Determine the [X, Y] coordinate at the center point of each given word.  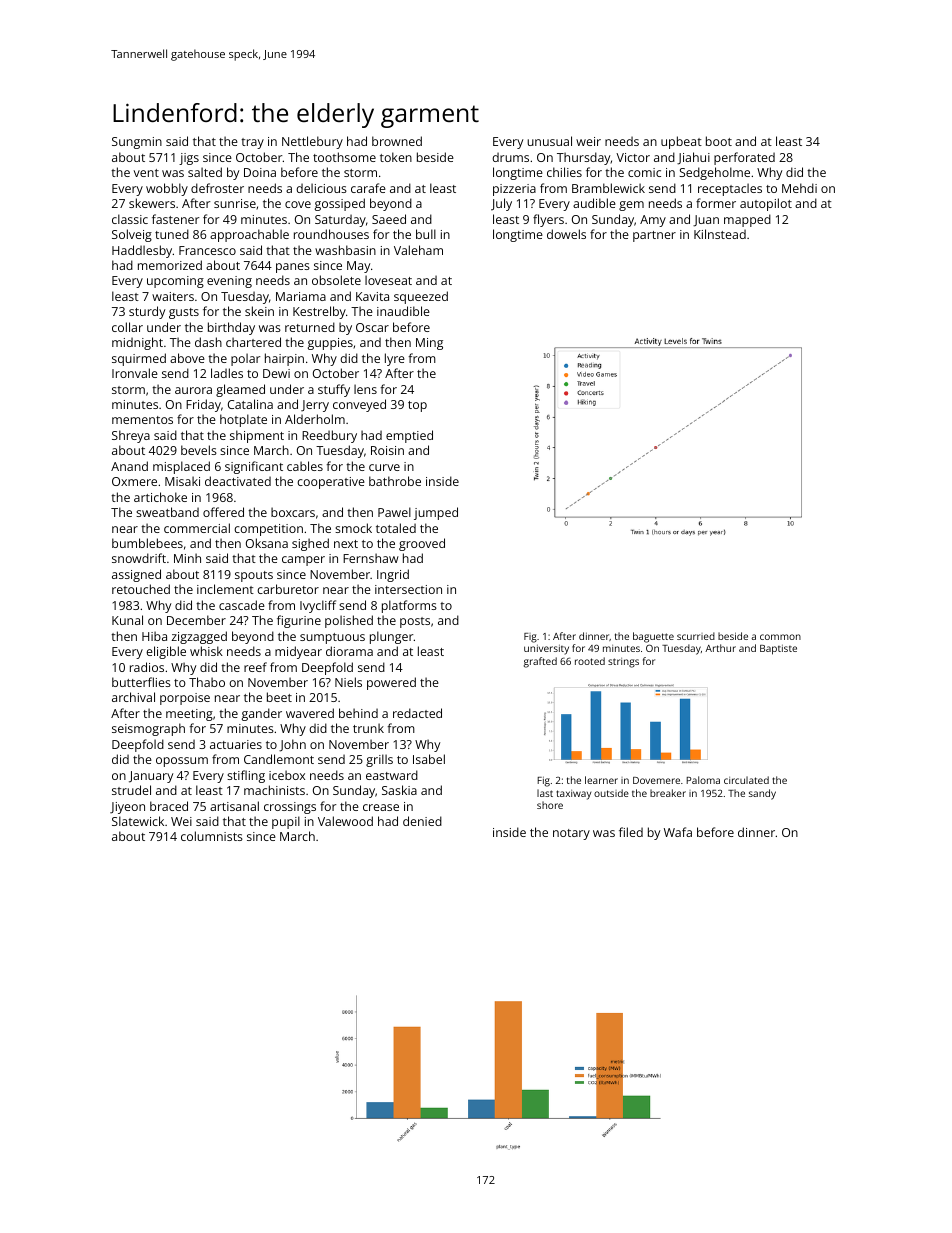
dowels [566, 234]
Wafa [678, 832]
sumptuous [332, 638]
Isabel [429, 759]
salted [205, 172]
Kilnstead [720, 234]
